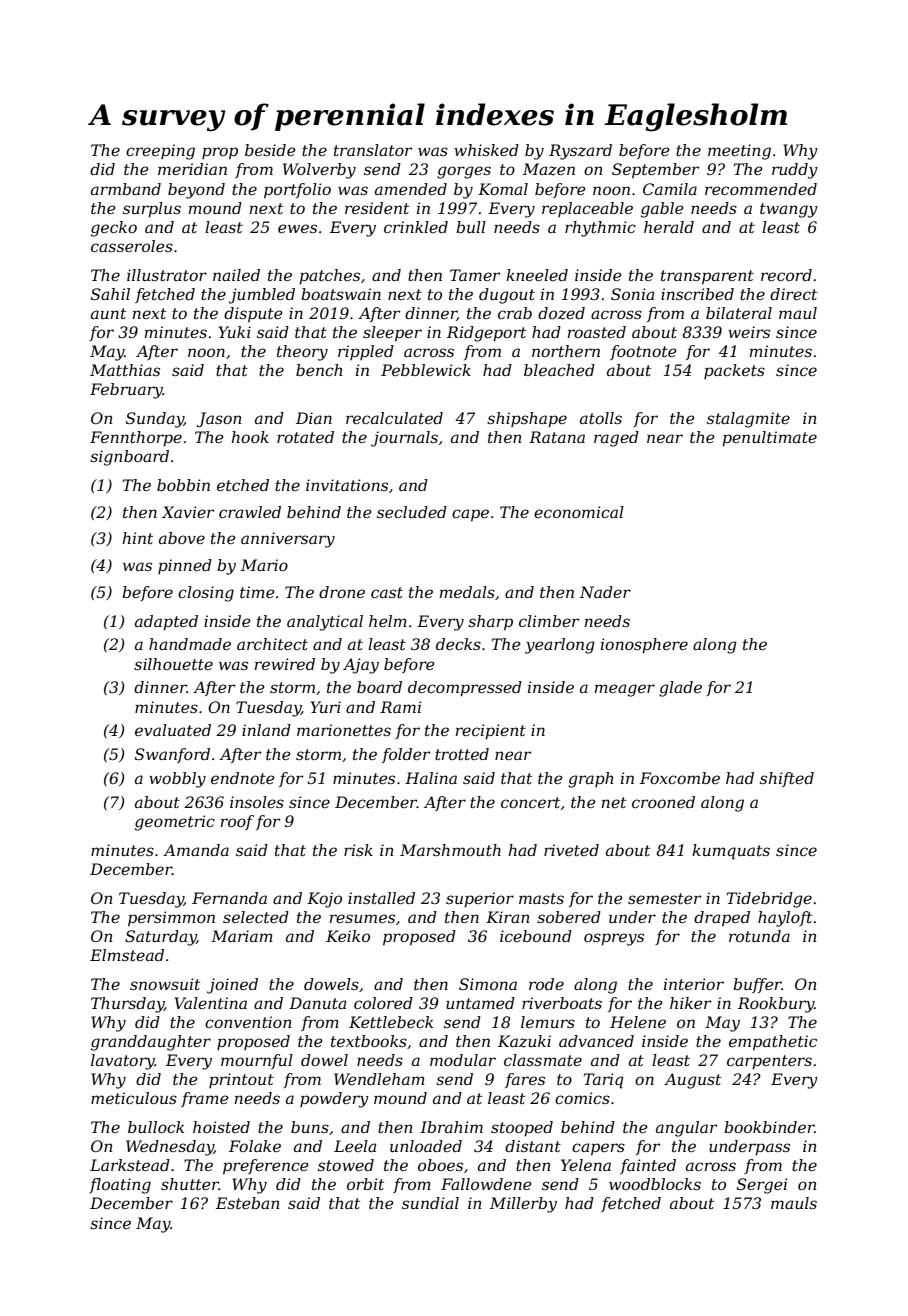 This screenshot has width=908, height=1316. What do you see at coordinates (404, 439) in the screenshot?
I see `journals` at bounding box center [404, 439].
